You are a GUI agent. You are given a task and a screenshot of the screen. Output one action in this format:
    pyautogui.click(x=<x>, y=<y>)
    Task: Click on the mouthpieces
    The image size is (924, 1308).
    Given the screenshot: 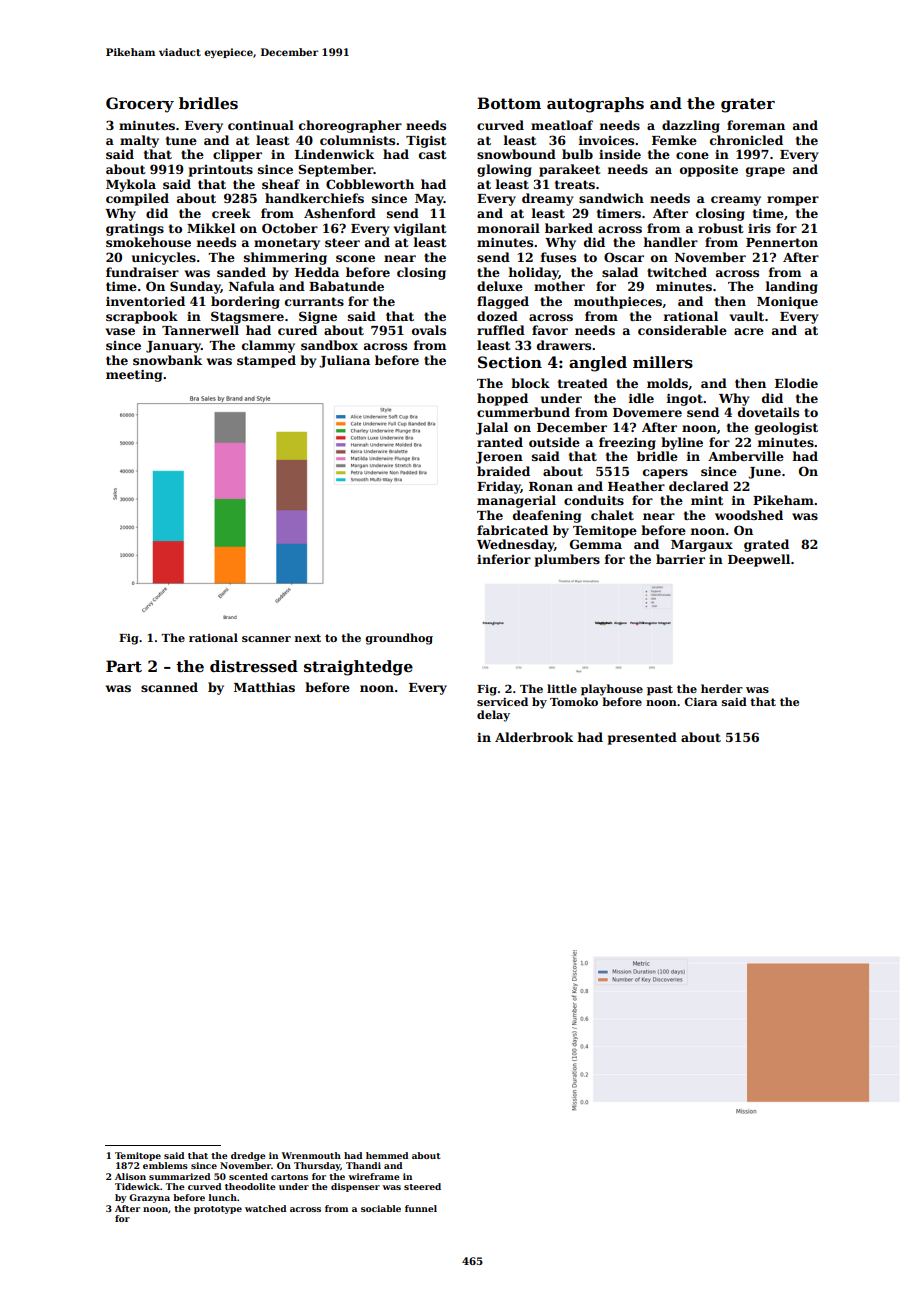 What is the action you would take?
    pyautogui.click(x=618, y=302)
